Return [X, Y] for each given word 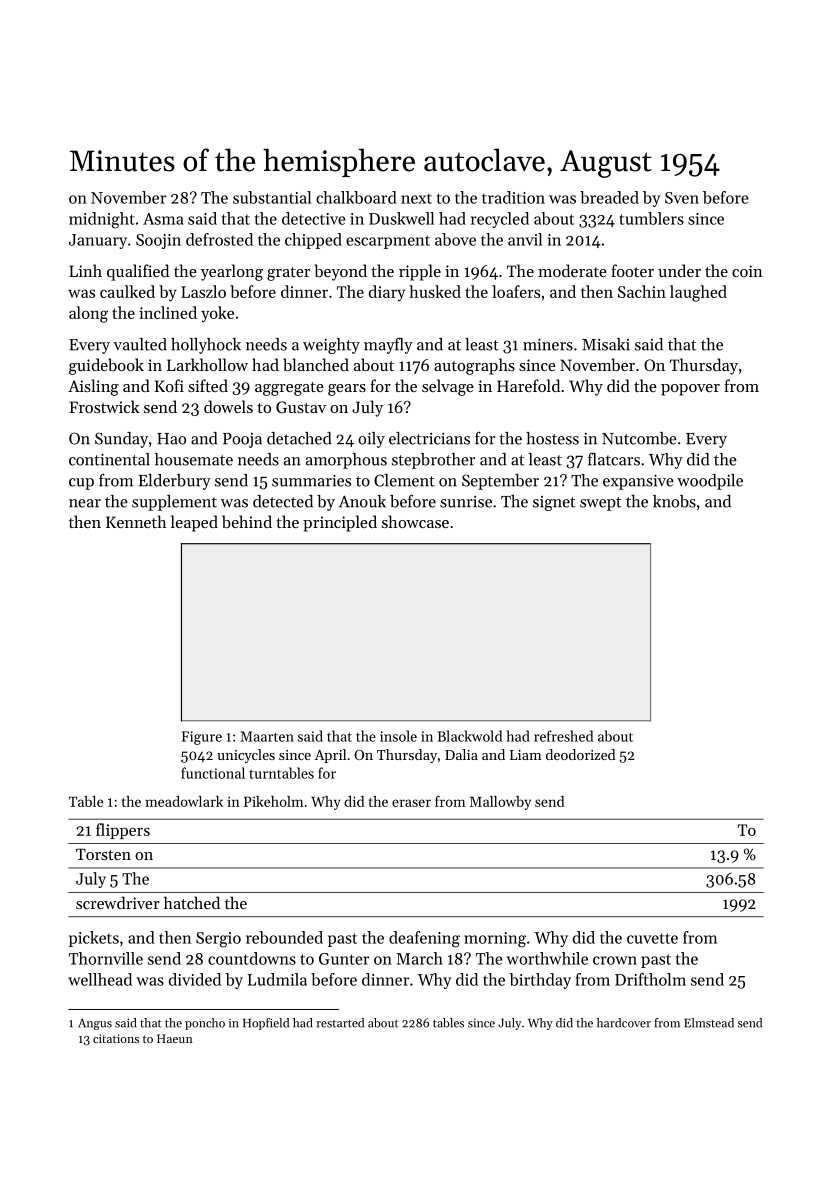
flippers [123, 831]
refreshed [563, 736]
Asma [163, 219]
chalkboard [356, 197]
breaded [609, 197]
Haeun [175, 1038]
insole [398, 736]
